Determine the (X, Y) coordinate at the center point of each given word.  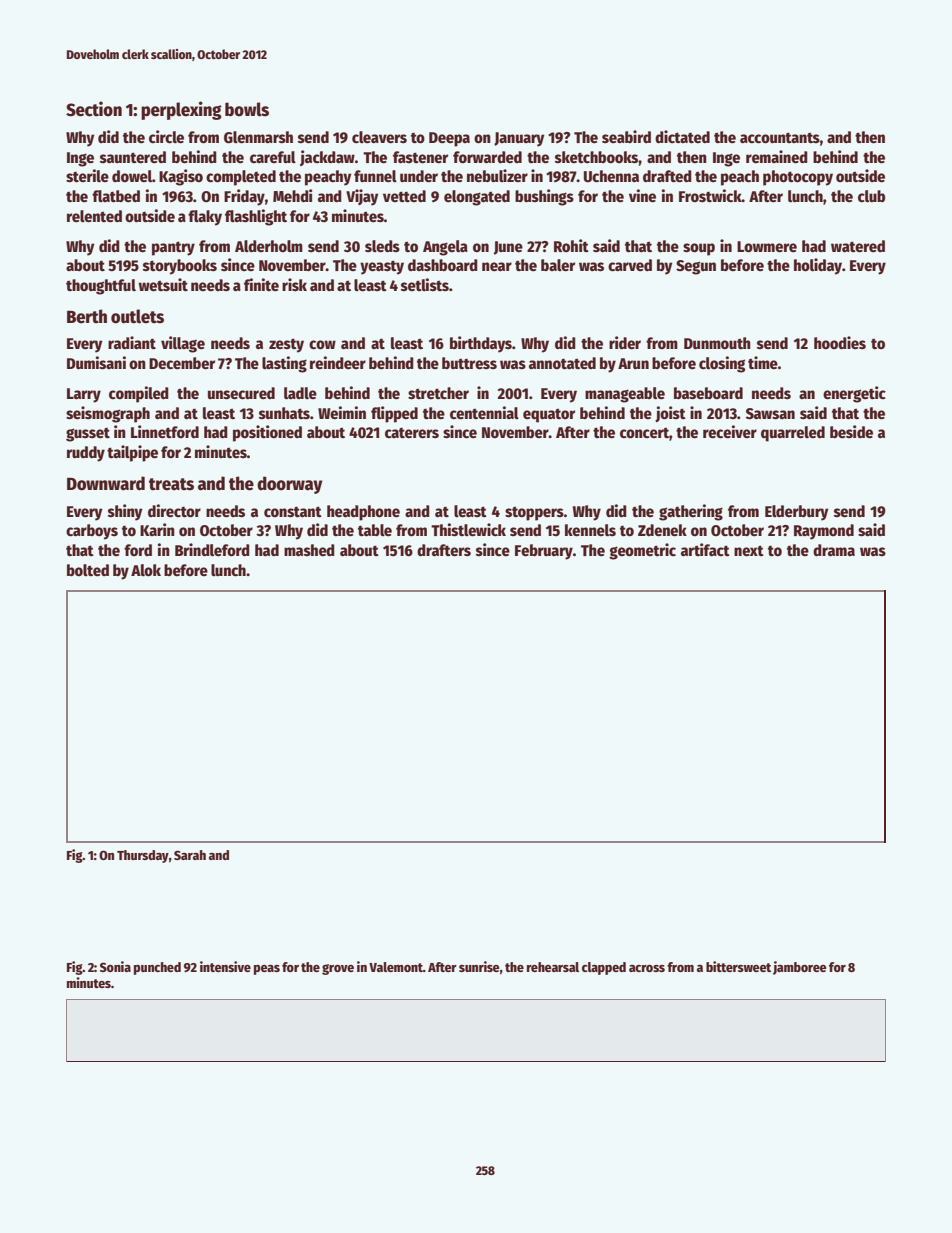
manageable (625, 395)
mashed (309, 550)
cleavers (379, 137)
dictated (682, 136)
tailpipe (132, 453)
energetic (854, 394)
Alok (146, 570)
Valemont (396, 967)
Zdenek (662, 530)
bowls (247, 109)
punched (157, 968)
